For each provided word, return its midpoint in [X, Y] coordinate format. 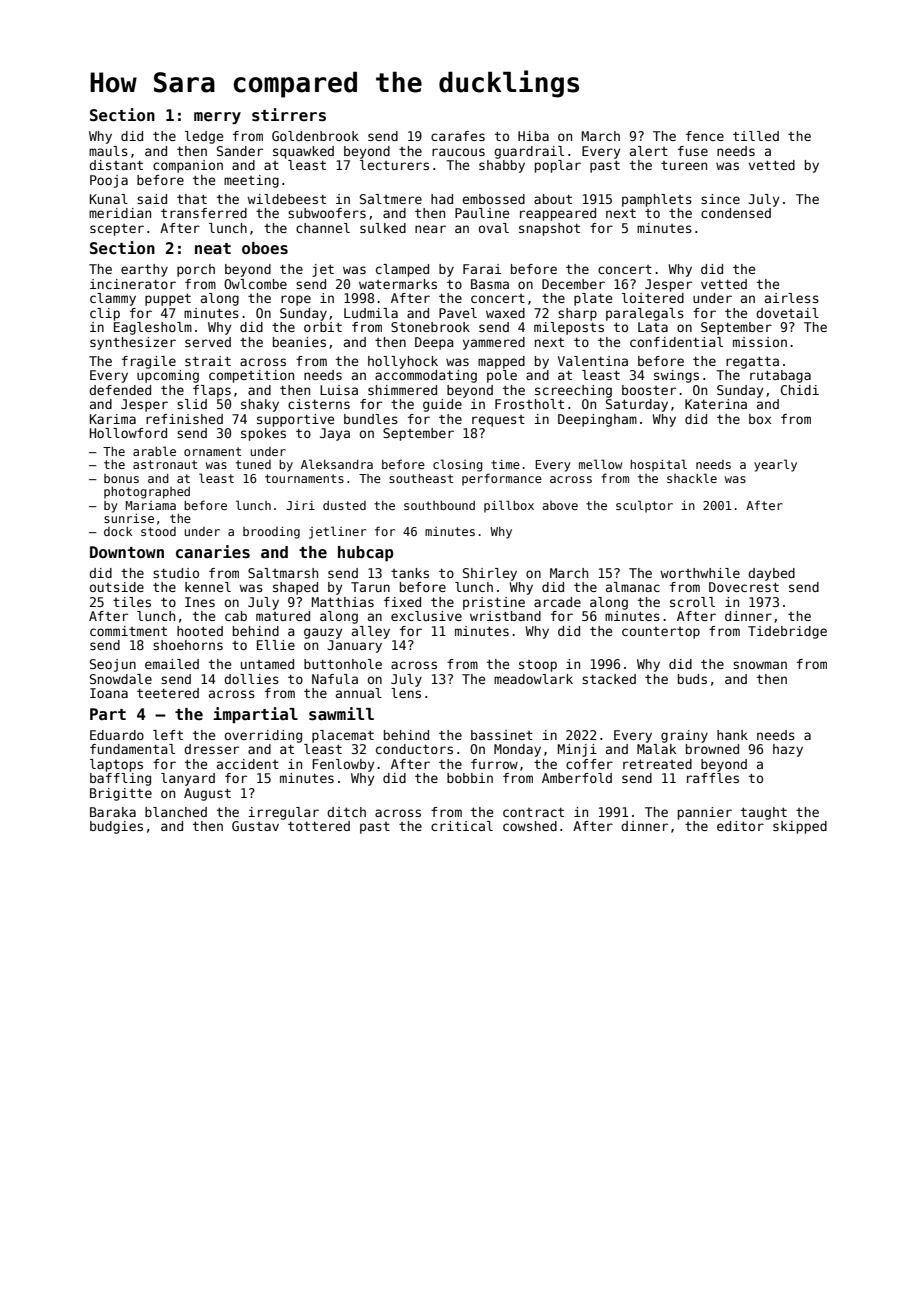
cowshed [530, 826]
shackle [692, 478]
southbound [439, 505]
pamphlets [657, 200]
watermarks [398, 284]
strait [208, 361]
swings [676, 376]
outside [117, 587]
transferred [204, 213]
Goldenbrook [315, 136]
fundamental [132, 749]
